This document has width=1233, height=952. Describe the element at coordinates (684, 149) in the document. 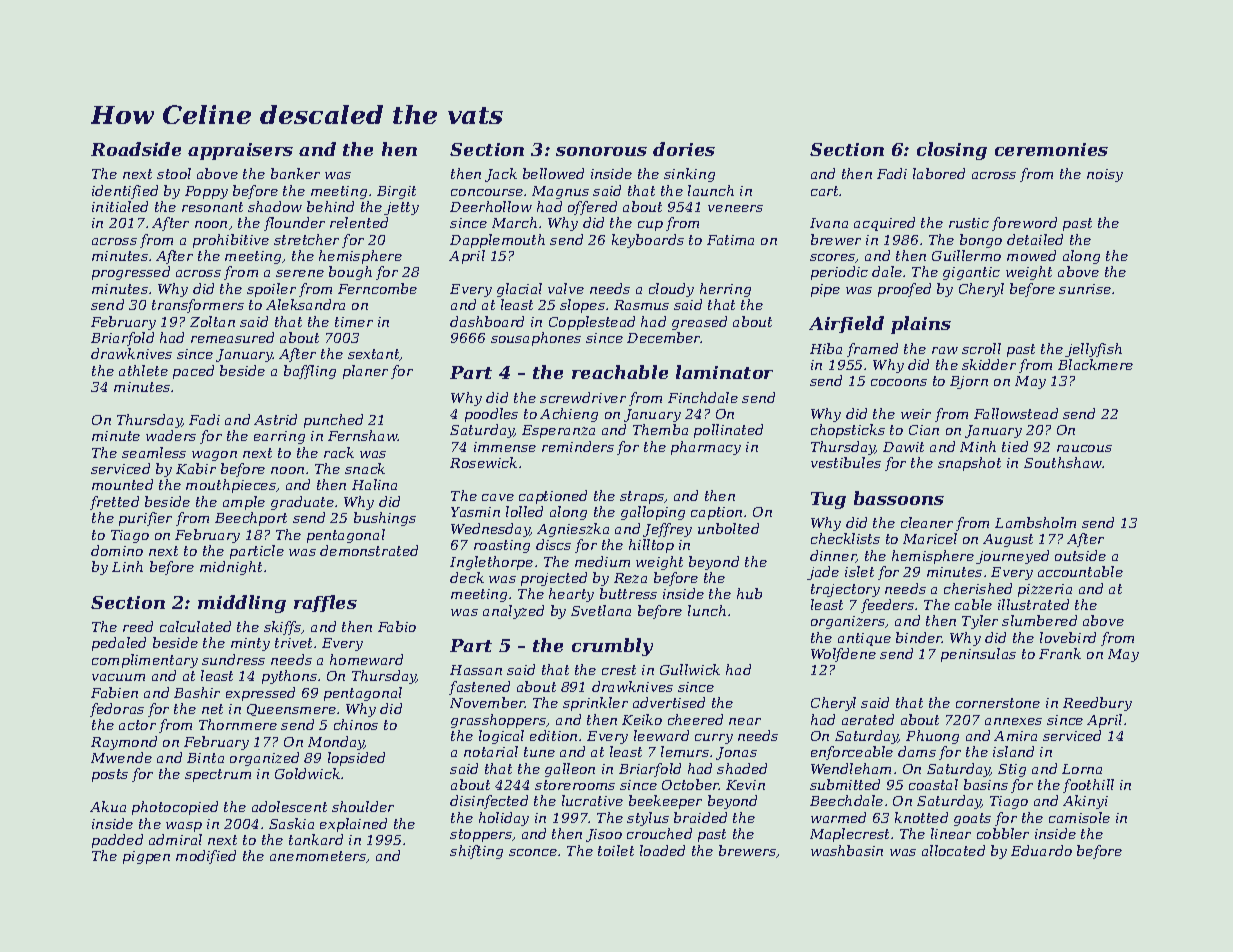

I see `dories` at that location.
